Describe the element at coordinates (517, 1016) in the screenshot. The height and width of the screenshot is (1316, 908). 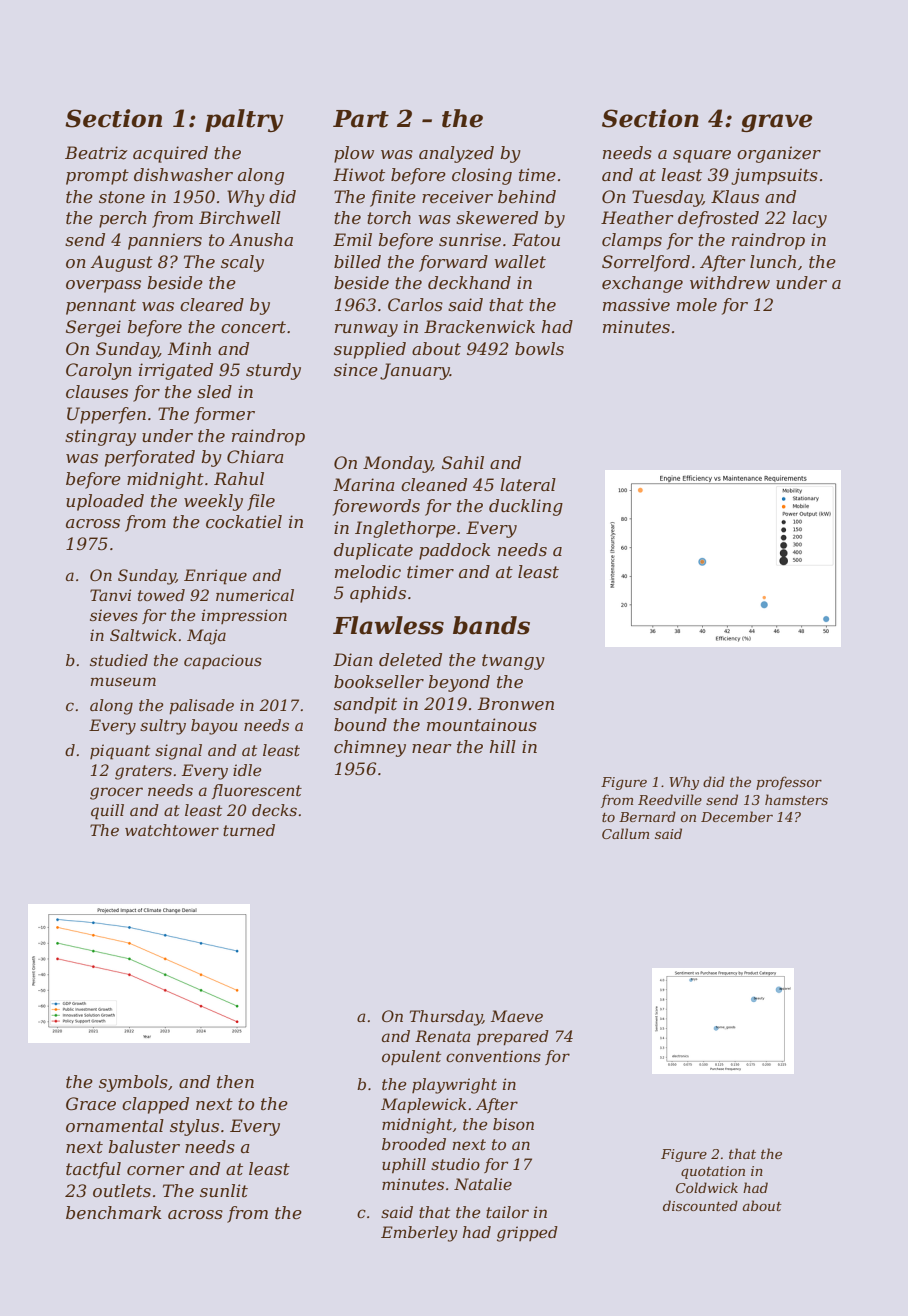
I see `Maeve` at that location.
